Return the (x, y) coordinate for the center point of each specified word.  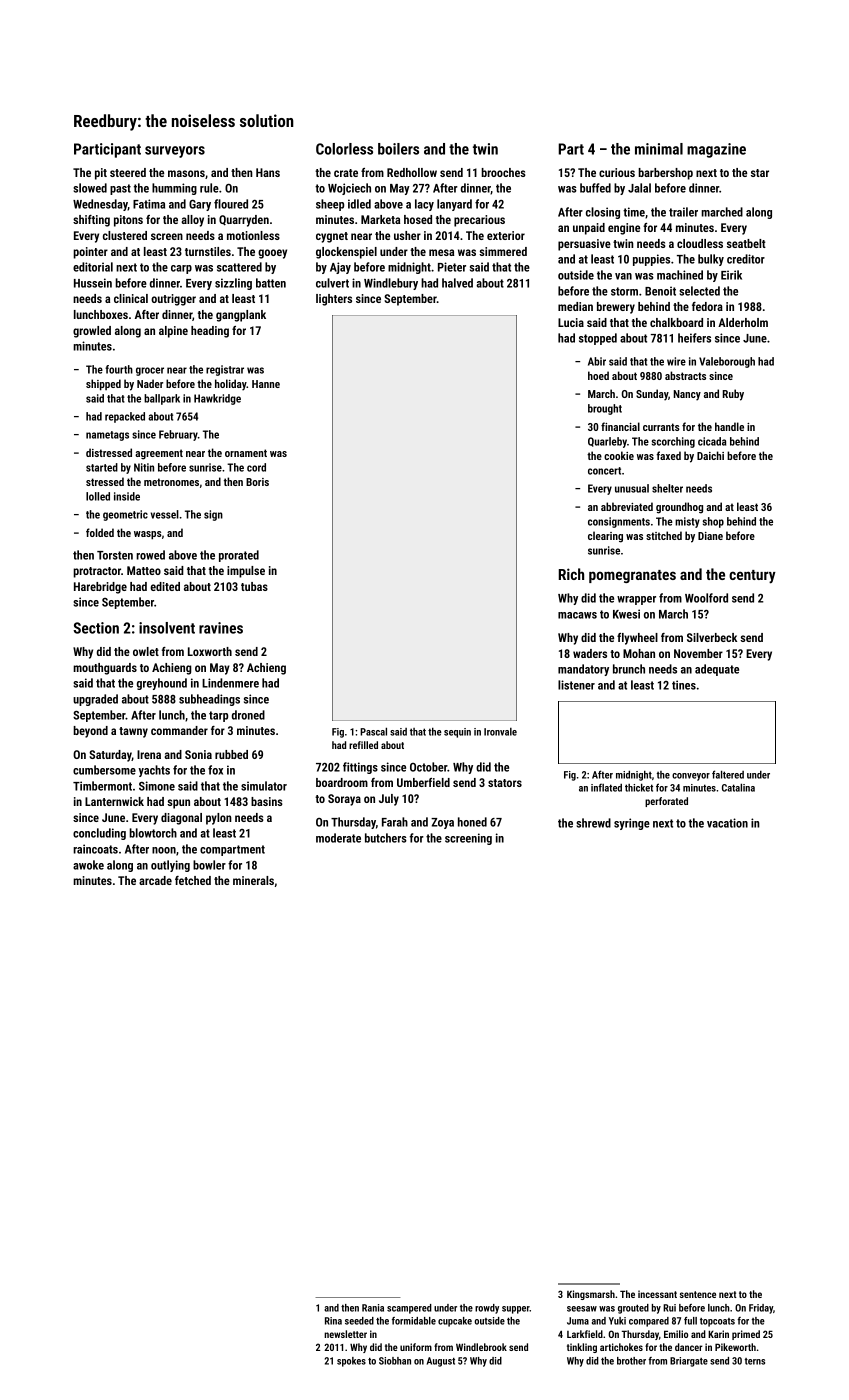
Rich (571, 574)
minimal (659, 149)
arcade (155, 880)
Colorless (344, 149)
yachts (154, 771)
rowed (150, 555)
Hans (268, 172)
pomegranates (632, 576)
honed (472, 822)
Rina (333, 1321)
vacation (727, 823)
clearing (605, 537)
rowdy (487, 1309)
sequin (457, 733)
